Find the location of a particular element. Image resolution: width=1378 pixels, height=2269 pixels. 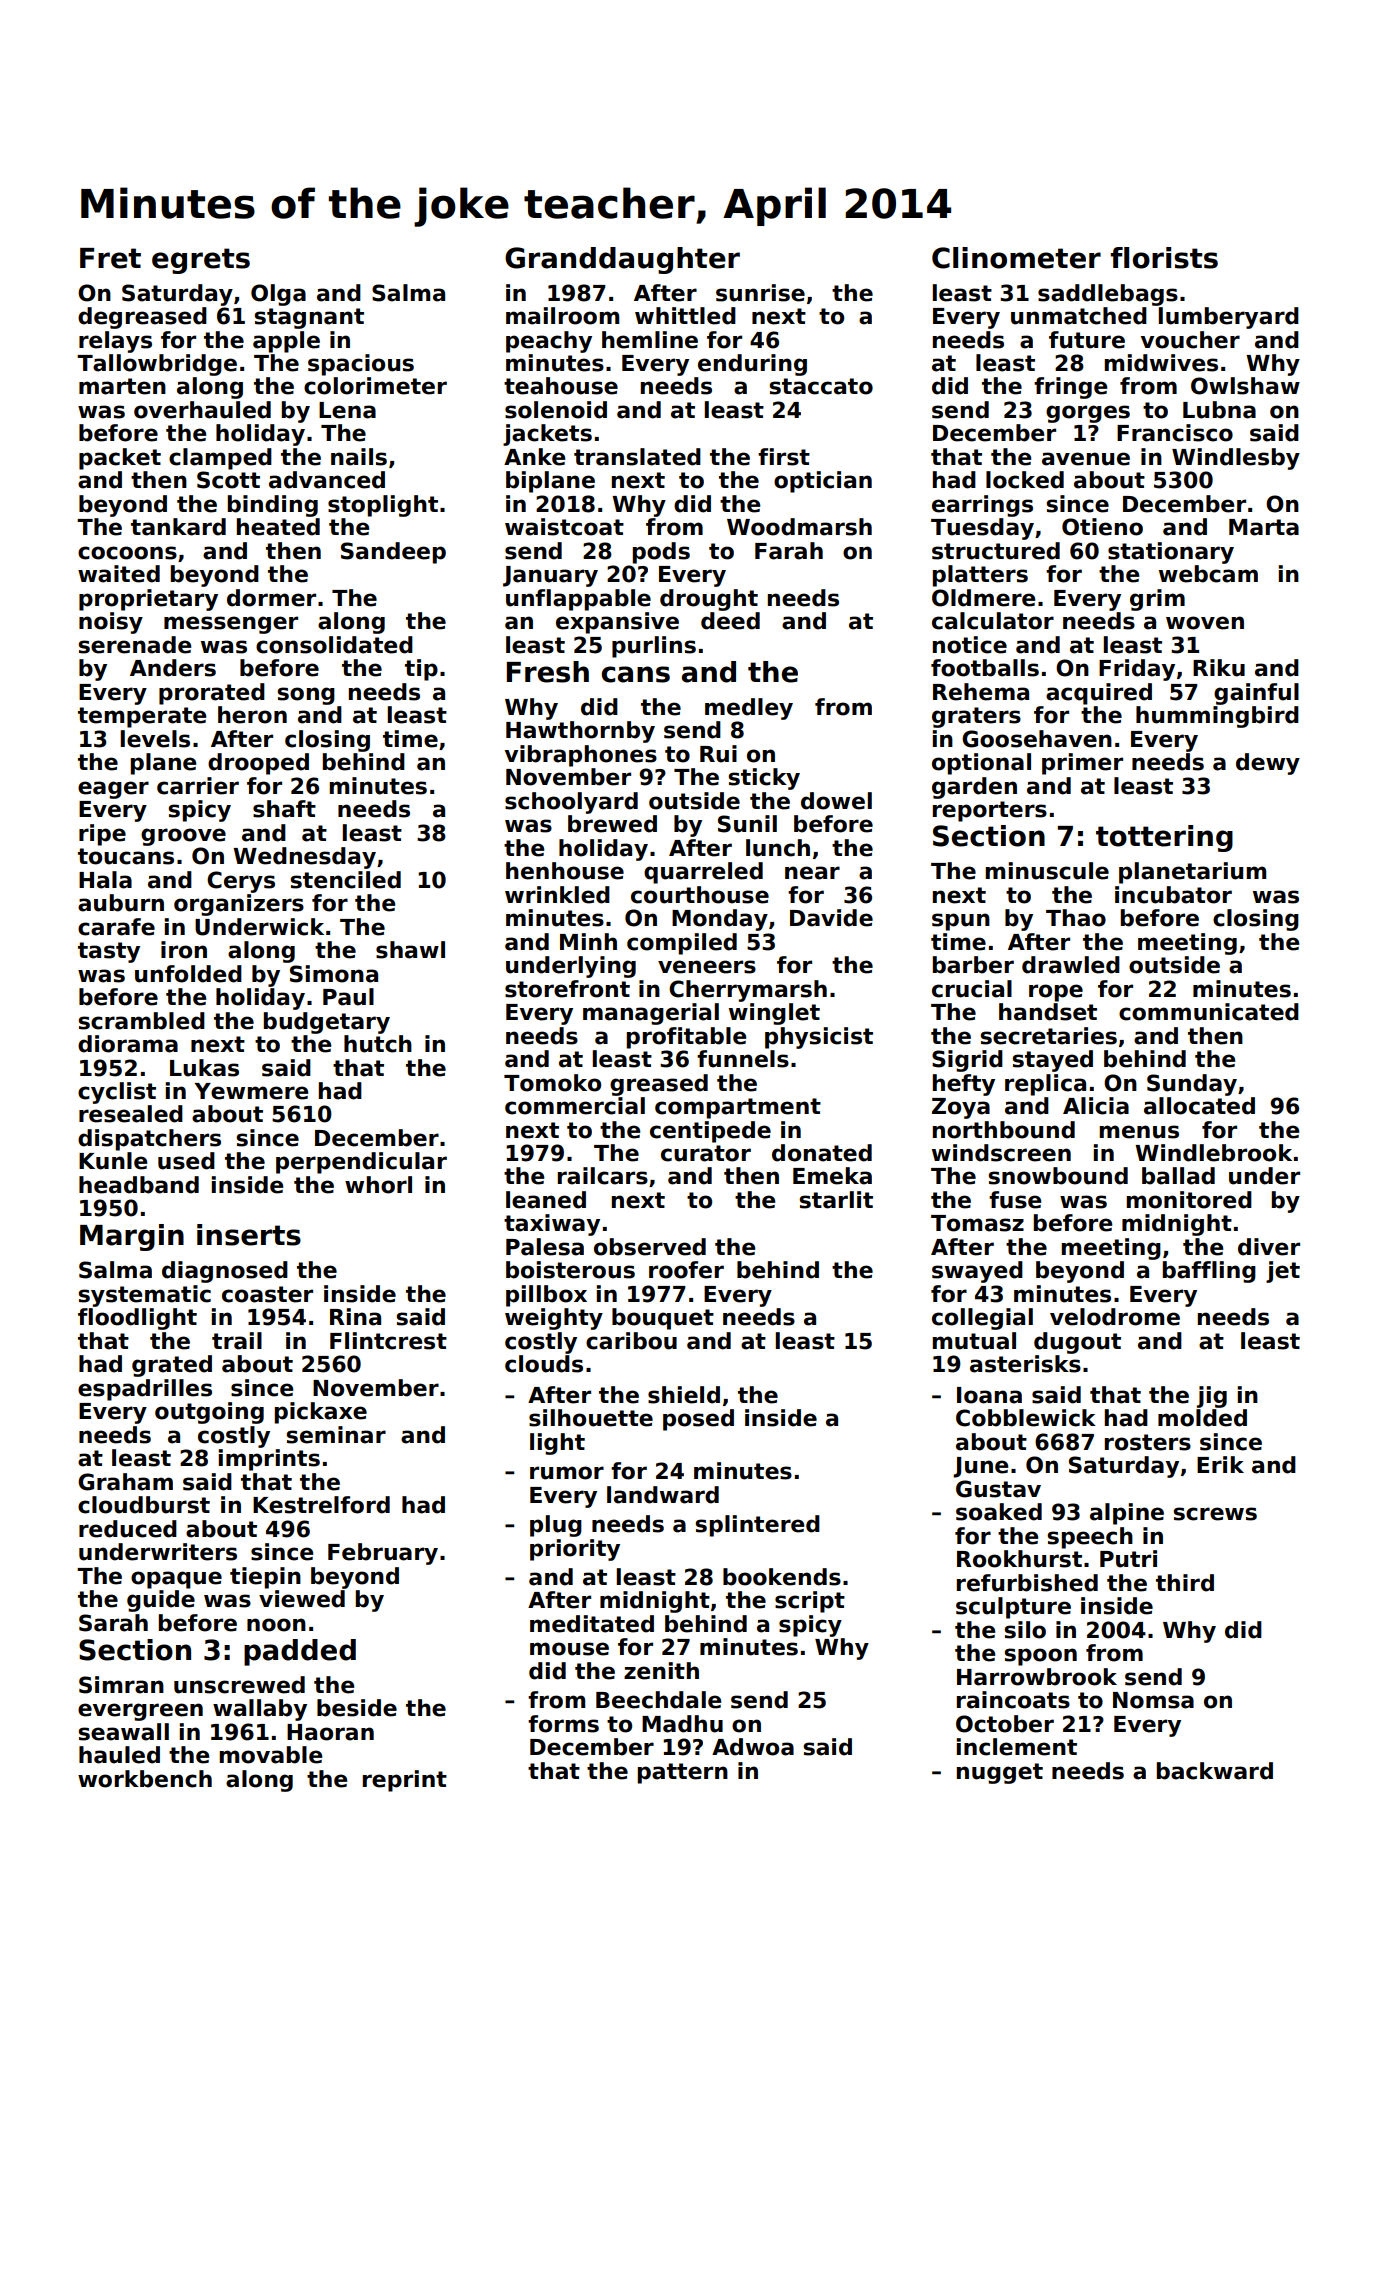

Clinometer is located at coordinates (1016, 258).
